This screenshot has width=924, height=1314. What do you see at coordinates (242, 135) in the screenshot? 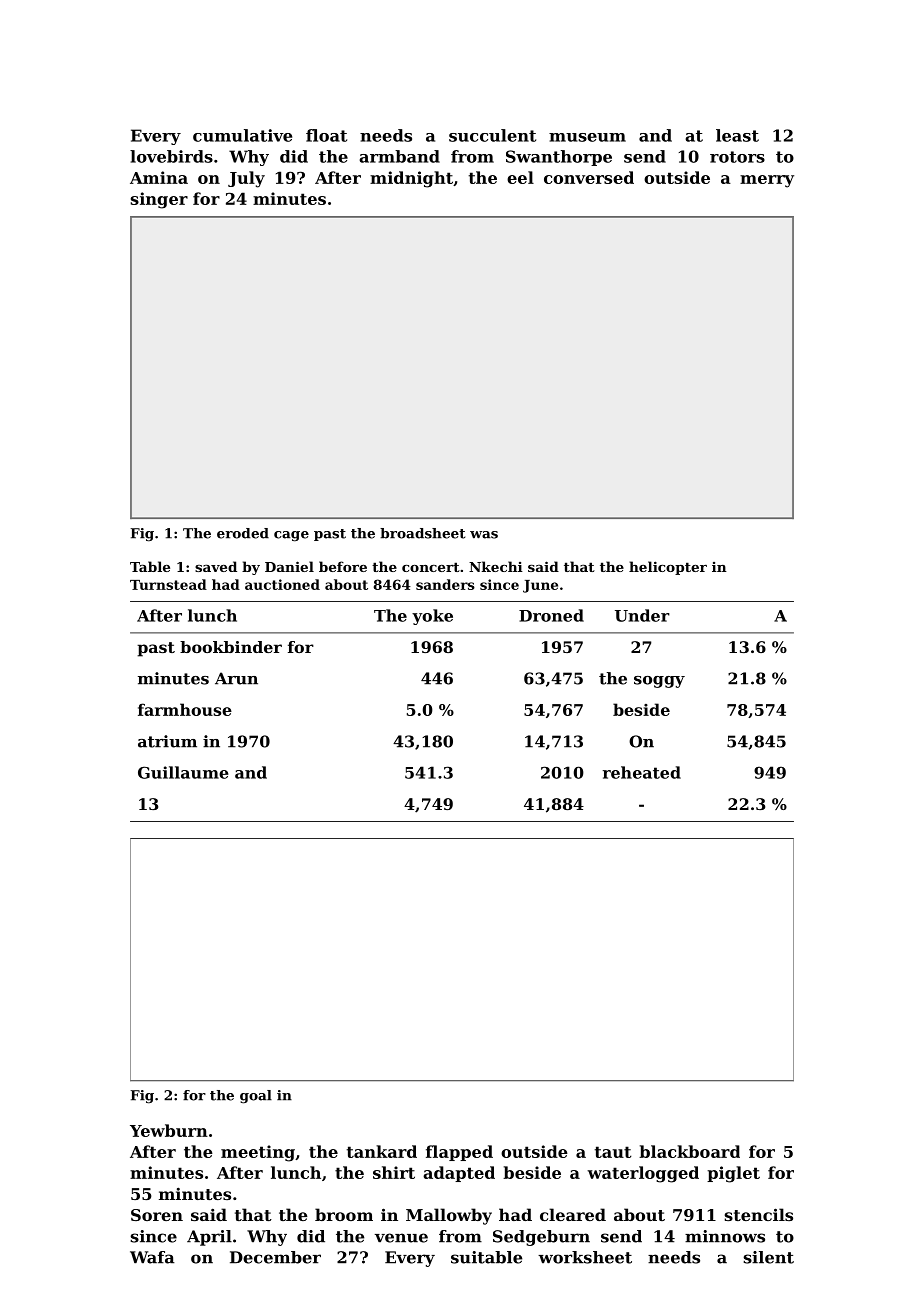
I see `cumulative` at bounding box center [242, 135].
